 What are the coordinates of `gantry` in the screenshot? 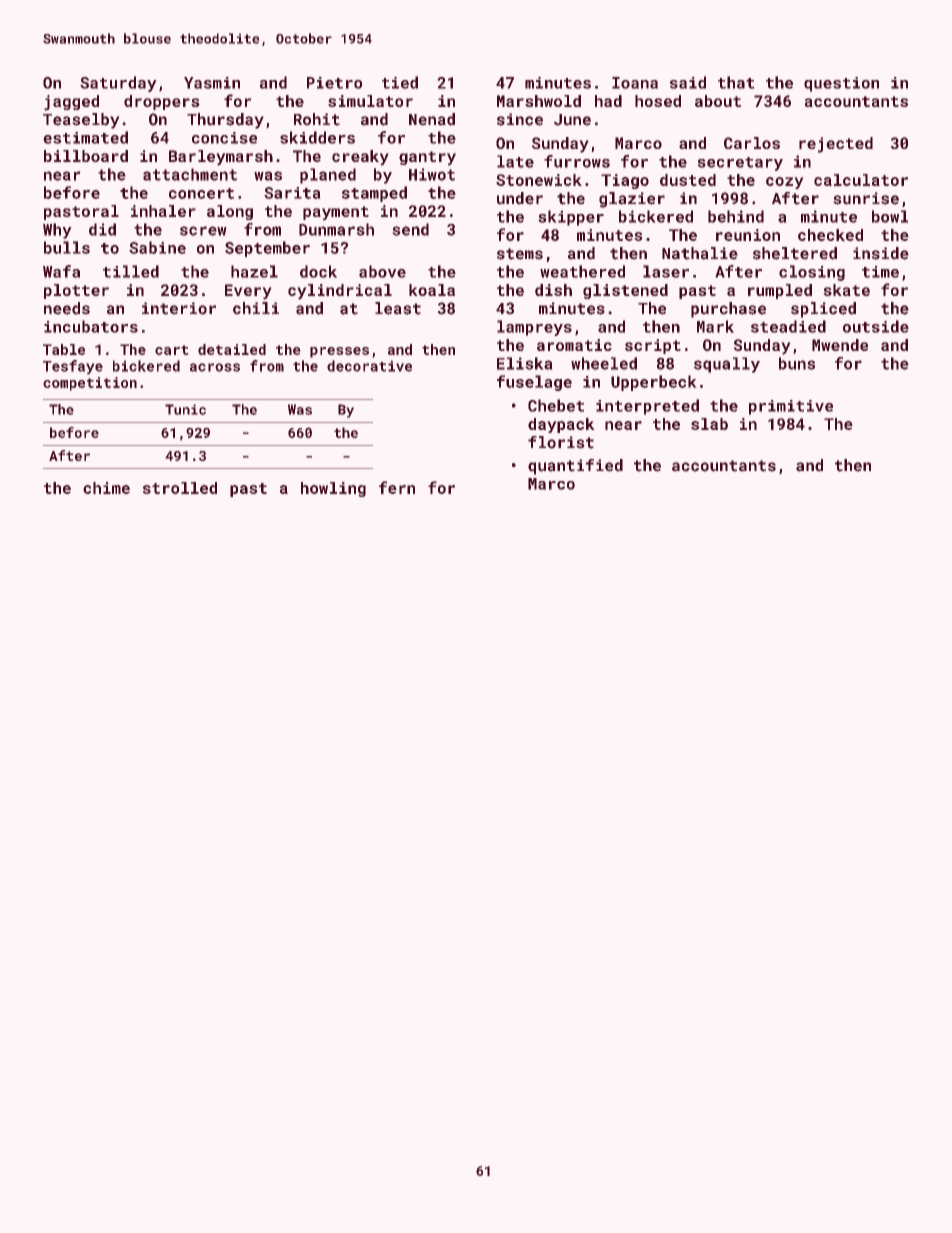 It's located at (427, 158).
